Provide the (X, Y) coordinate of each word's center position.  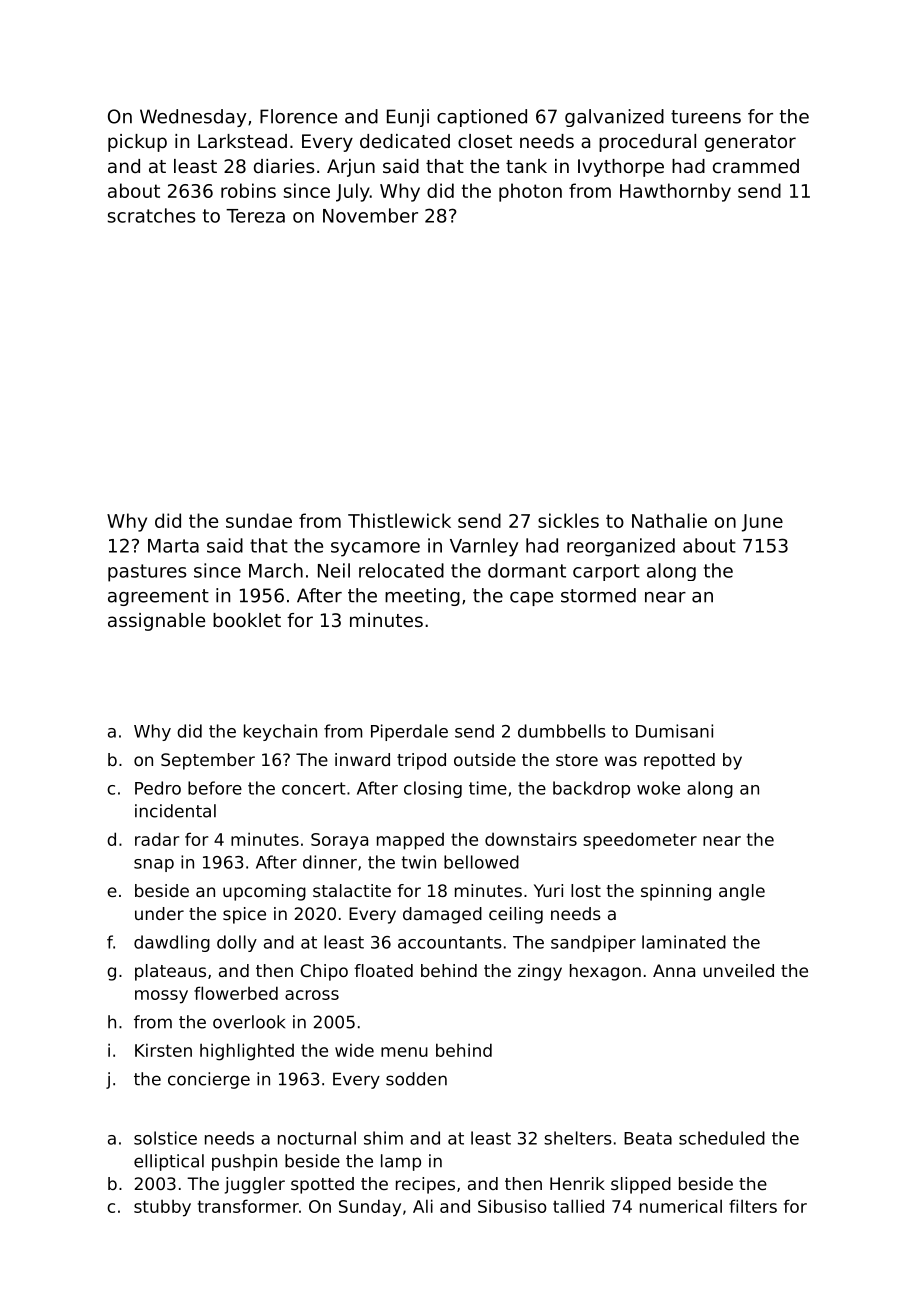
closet (485, 141)
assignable (156, 622)
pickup (137, 143)
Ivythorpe (621, 168)
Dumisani (674, 731)
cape (531, 599)
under (159, 913)
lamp (401, 1162)
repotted (679, 761)
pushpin (244, 1162)
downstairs (531, 839)
